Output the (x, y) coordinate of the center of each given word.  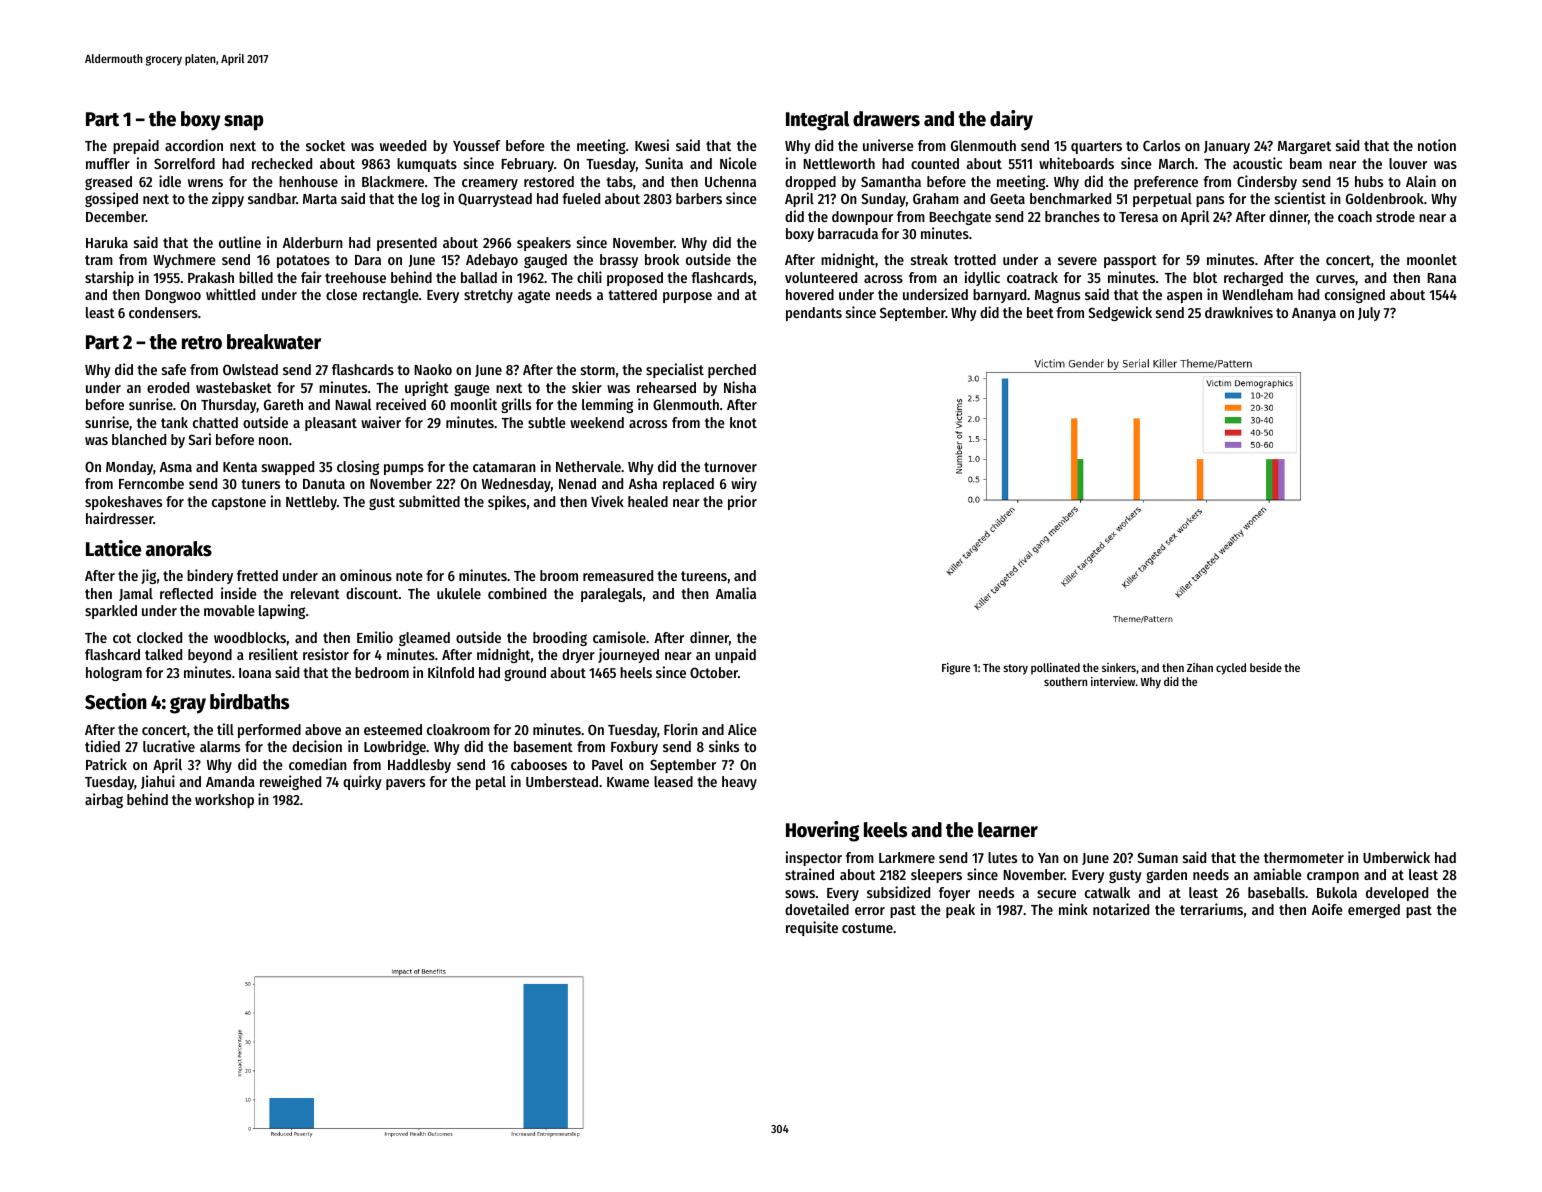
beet (1040, 312)
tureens (704, 576)
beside (1266, 667)
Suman (1157, 857)
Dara (368, 260)
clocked (159, 637)
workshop (224, 801)
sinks (724, 746)
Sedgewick (1120, 313)
